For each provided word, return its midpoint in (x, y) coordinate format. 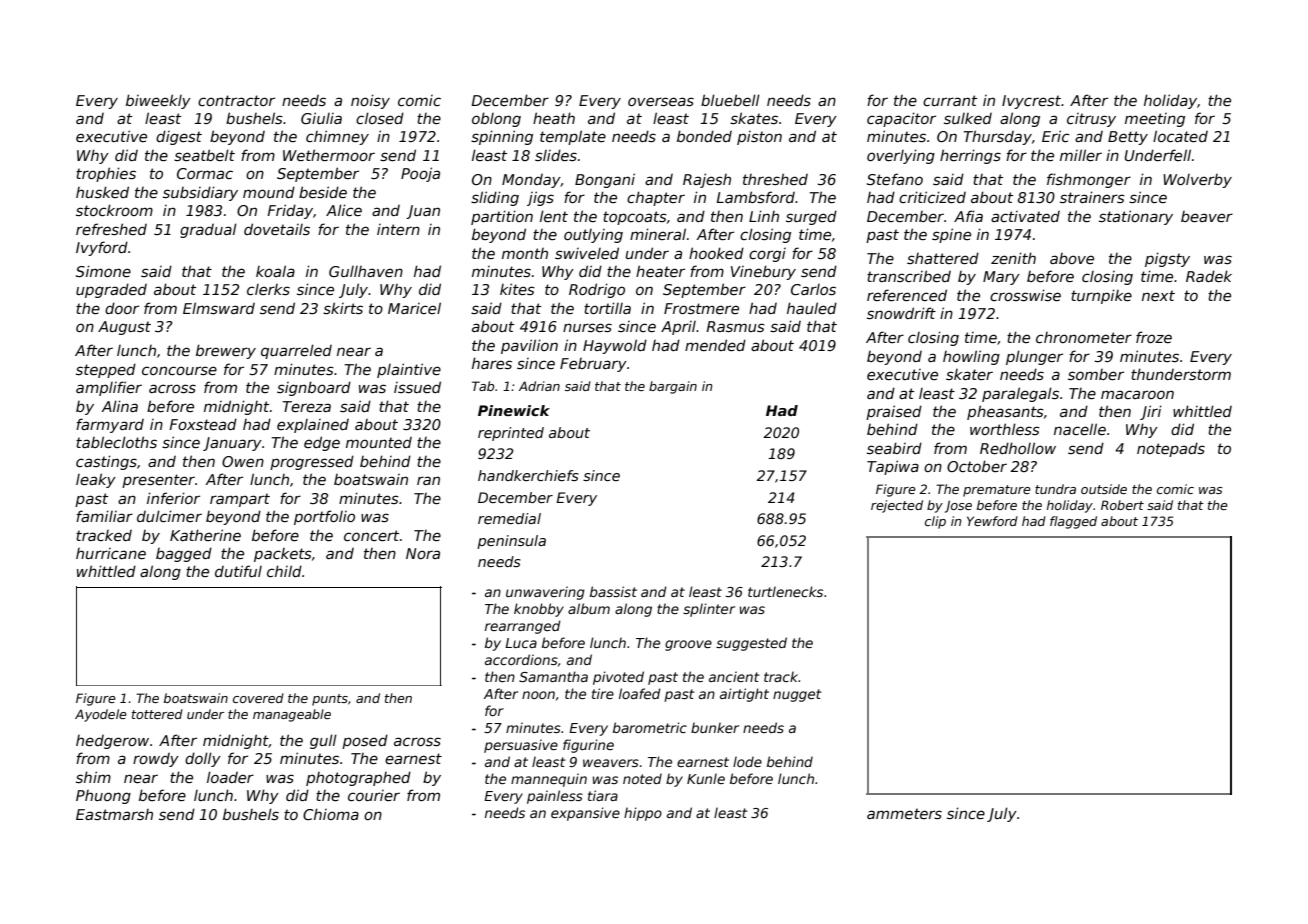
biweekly (158, 101)
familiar (104, 516)
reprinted (511, 434)
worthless (1005, 429)
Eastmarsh (114, 814)
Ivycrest (1031, 102)
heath (554, 118)
